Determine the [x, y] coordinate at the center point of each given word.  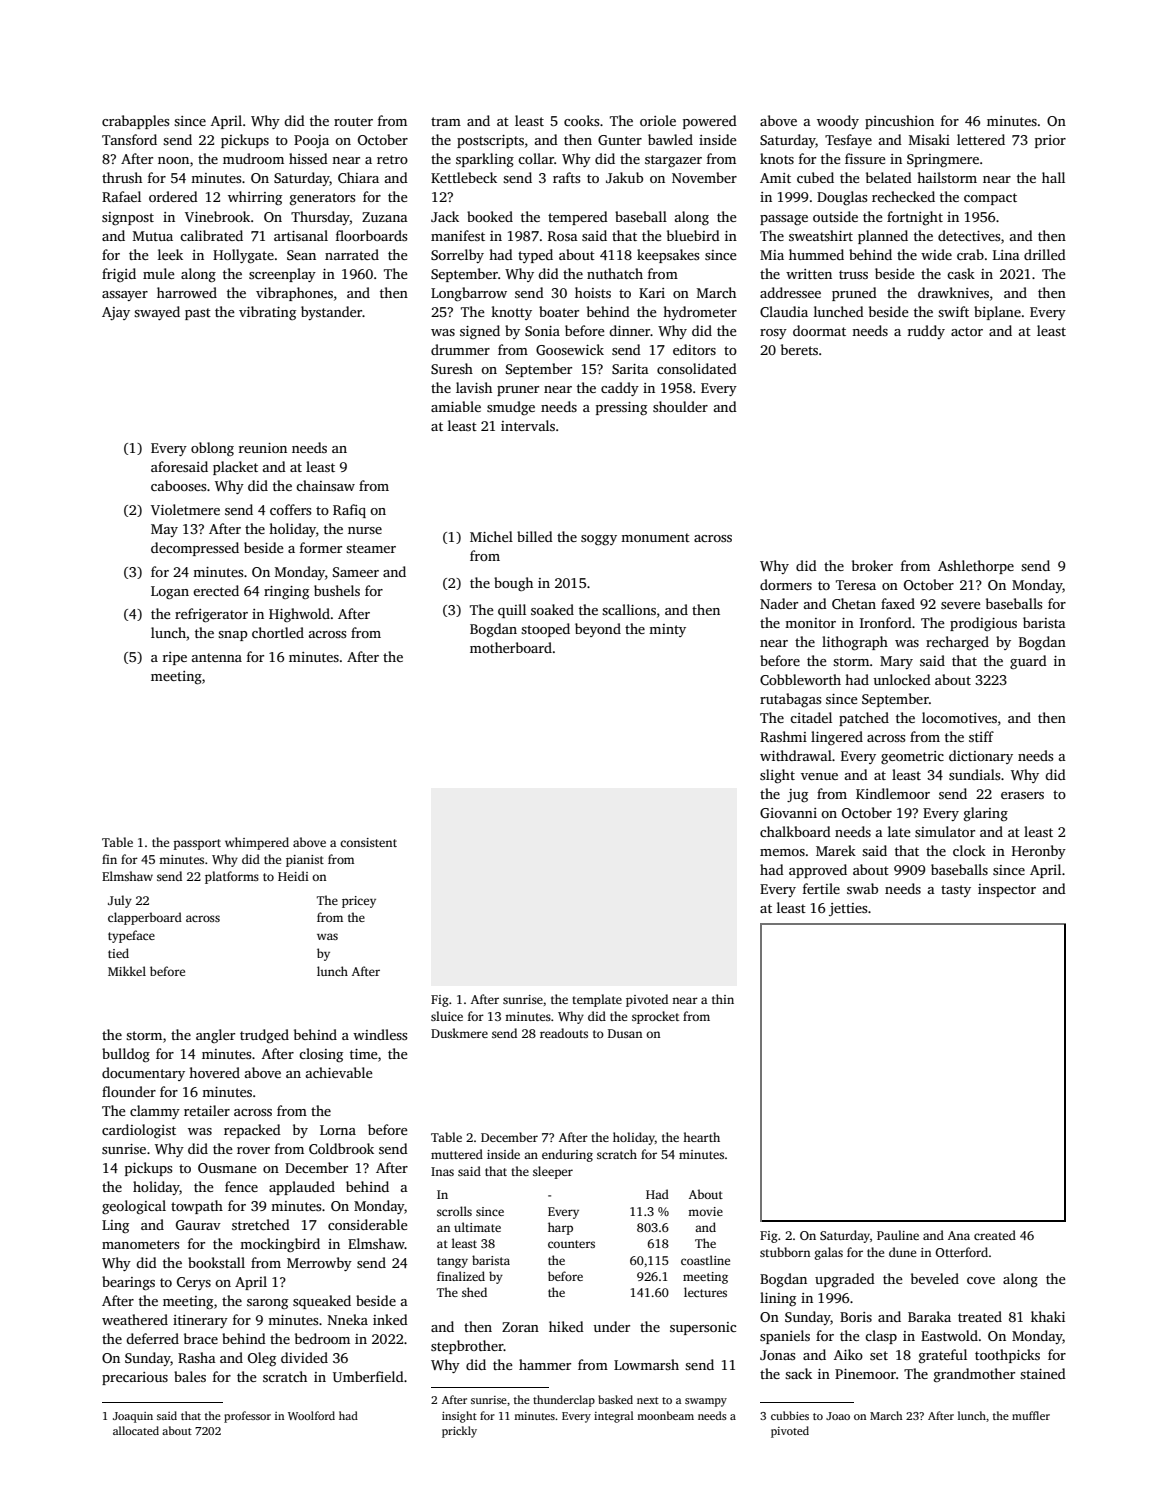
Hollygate [243, 256]
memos [782, 852]
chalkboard [795, 831]
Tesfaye [848, 141]
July [120, 901]
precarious [135, 1378]
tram [446, 121]
